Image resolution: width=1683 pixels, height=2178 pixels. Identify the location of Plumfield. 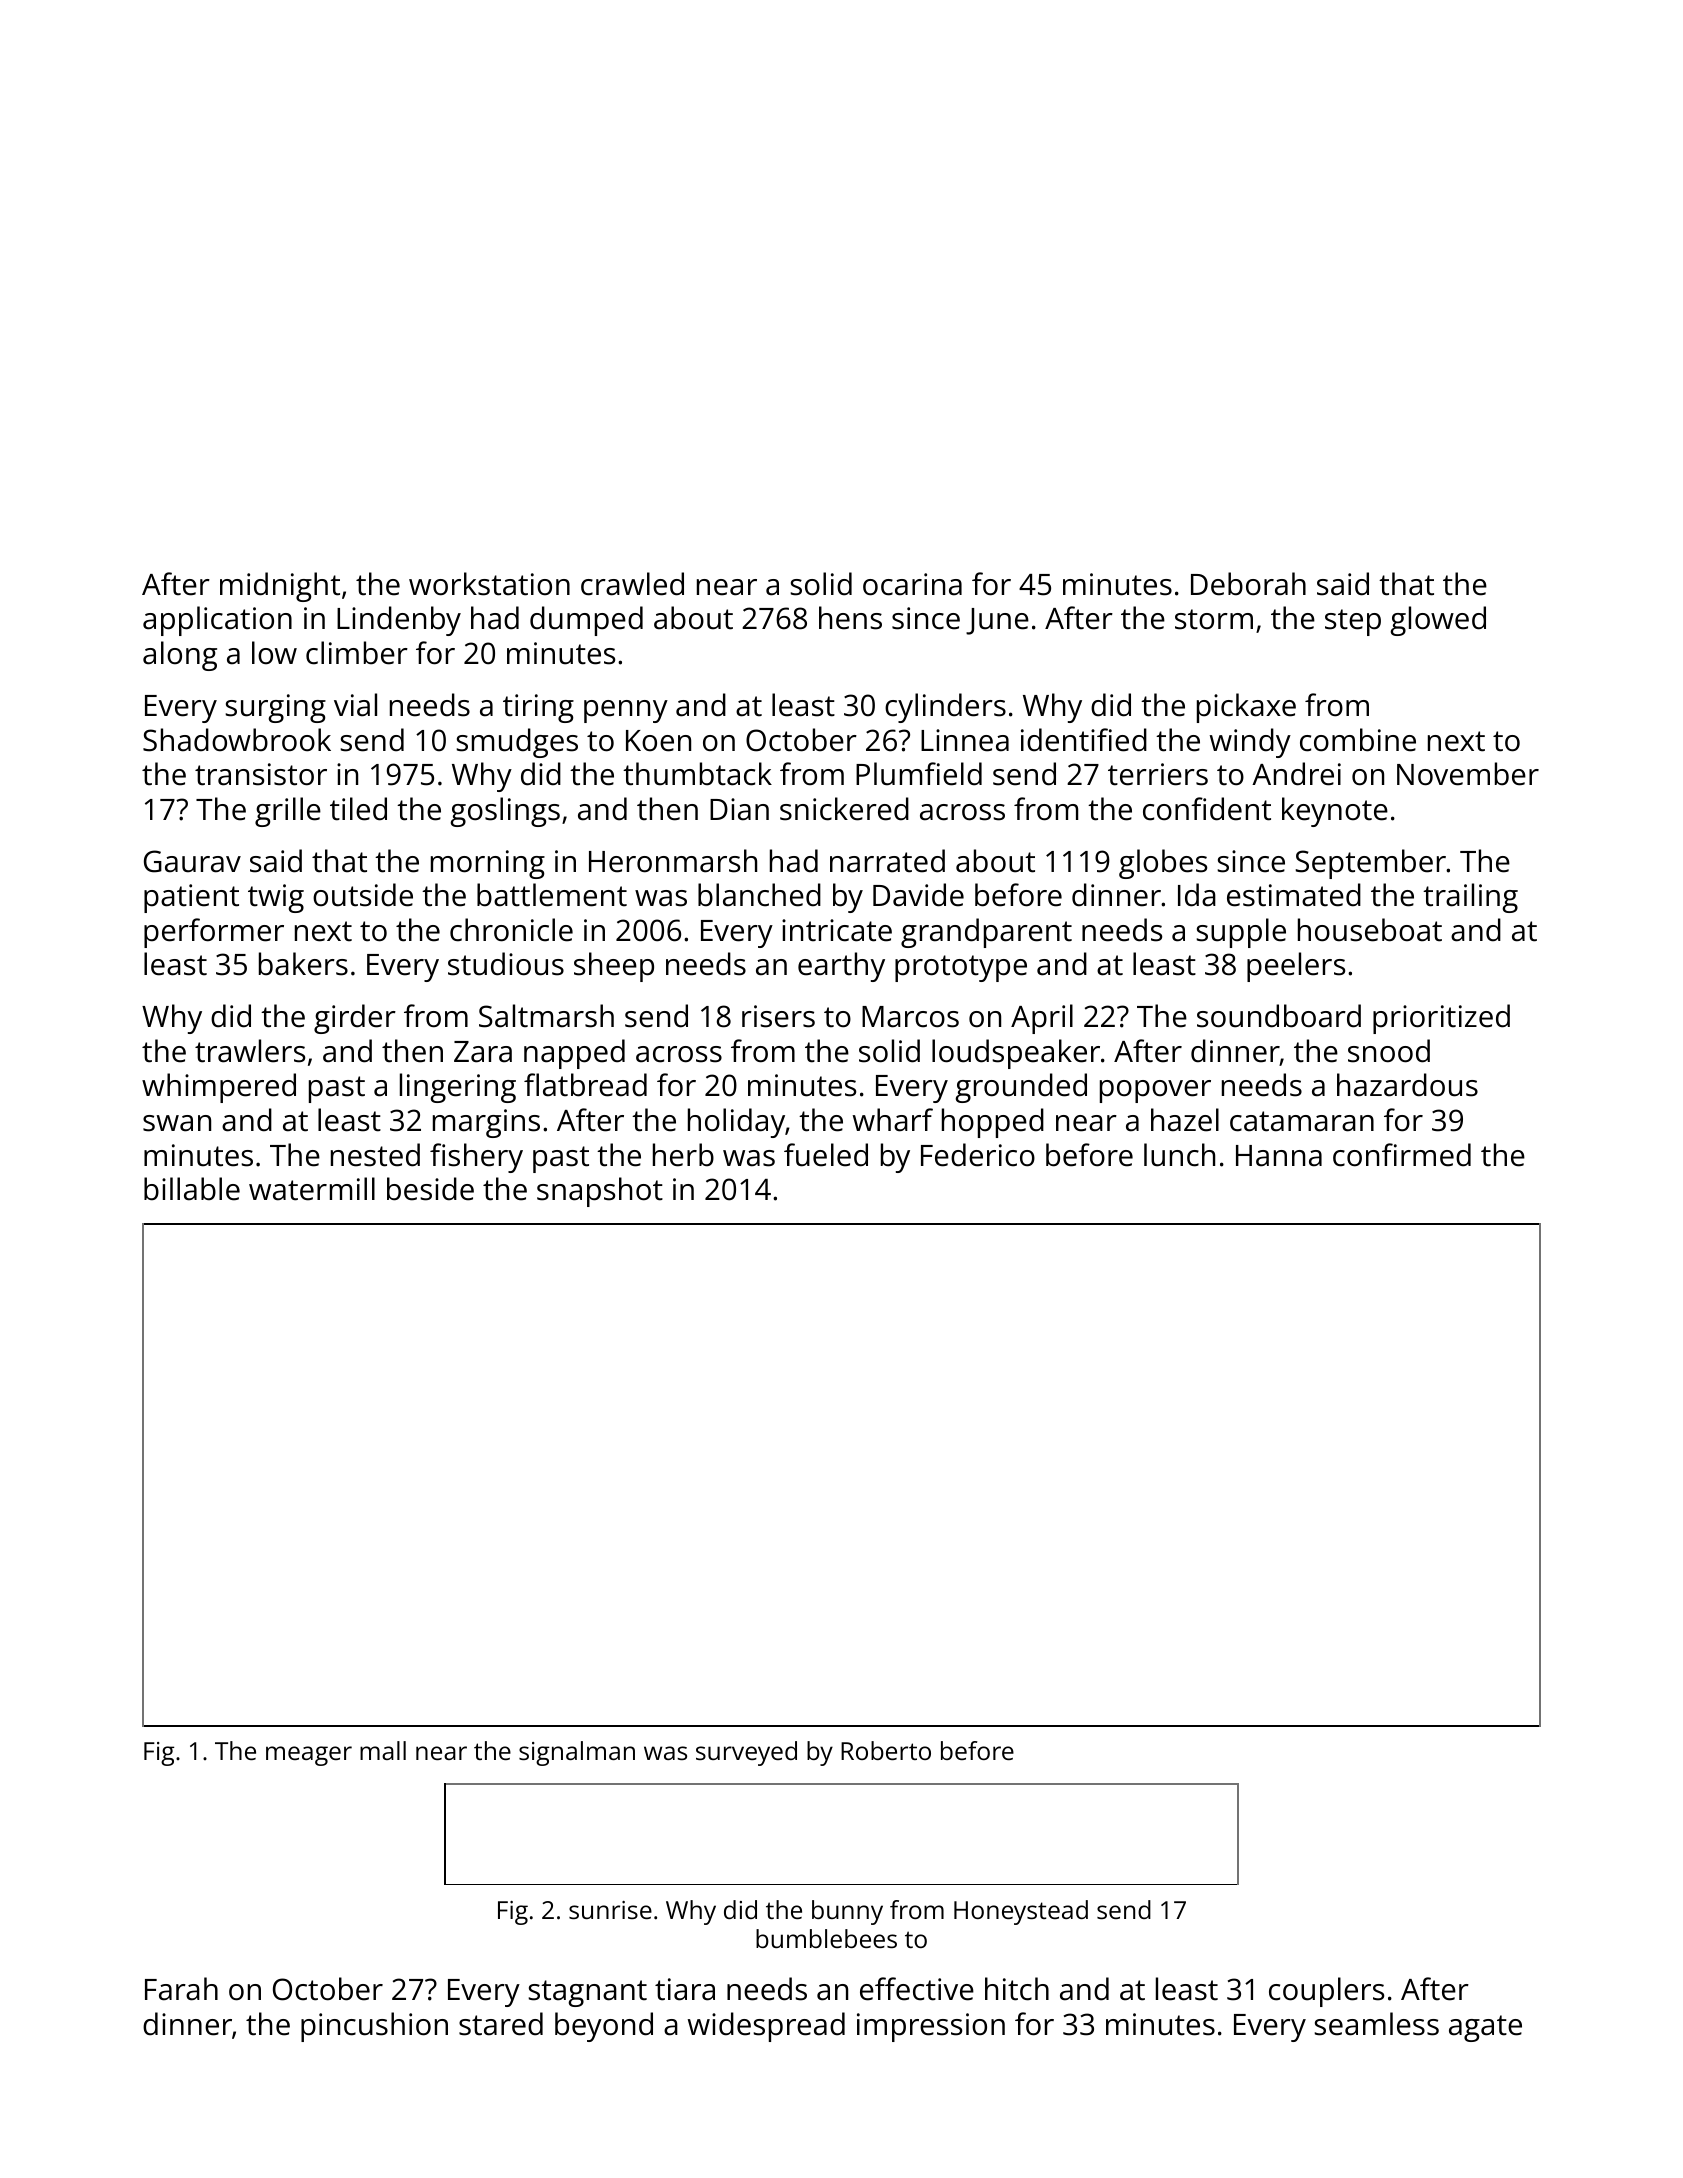
(919, 774).
